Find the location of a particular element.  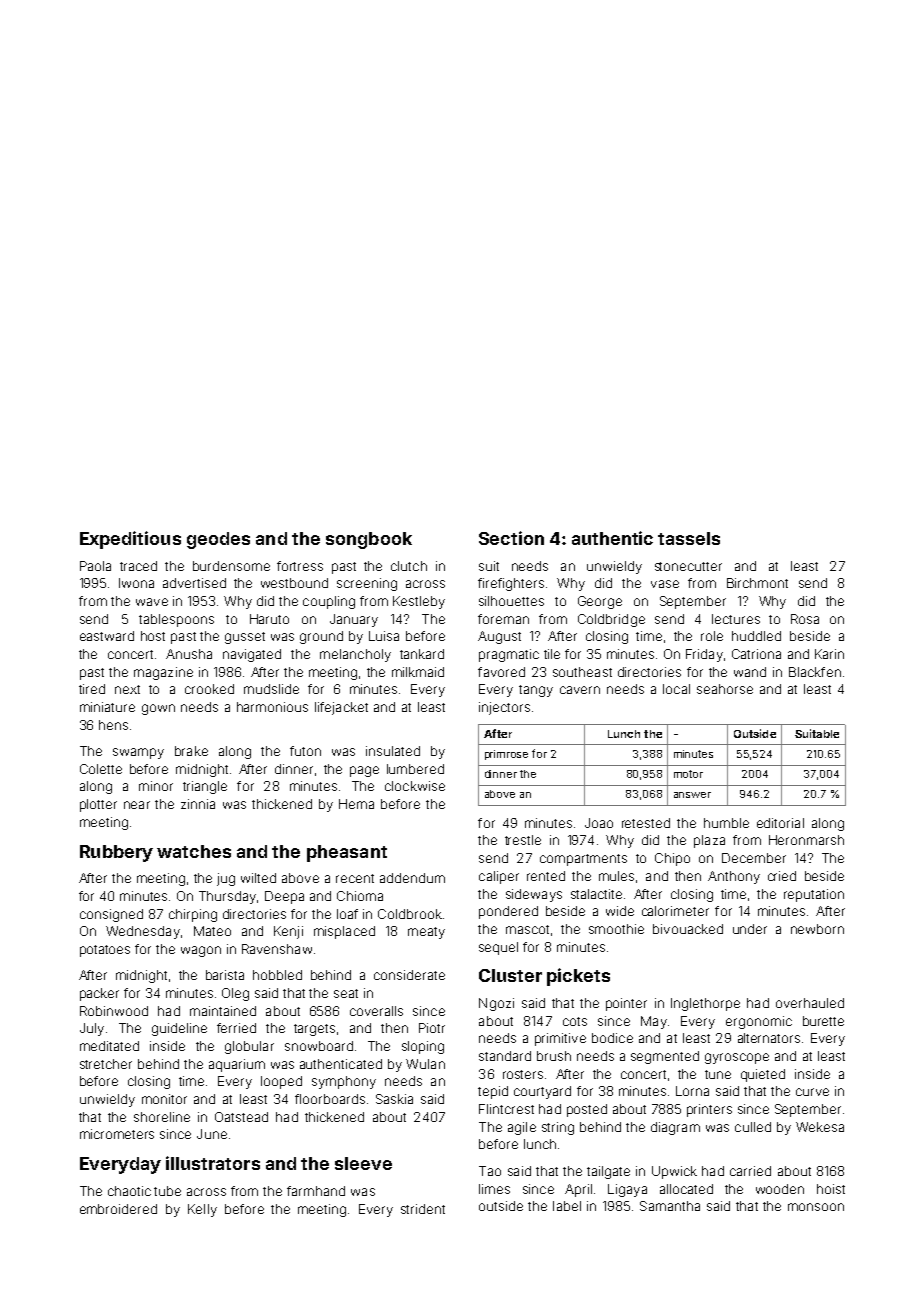

sloping is located at coordinates (423, 1047).
